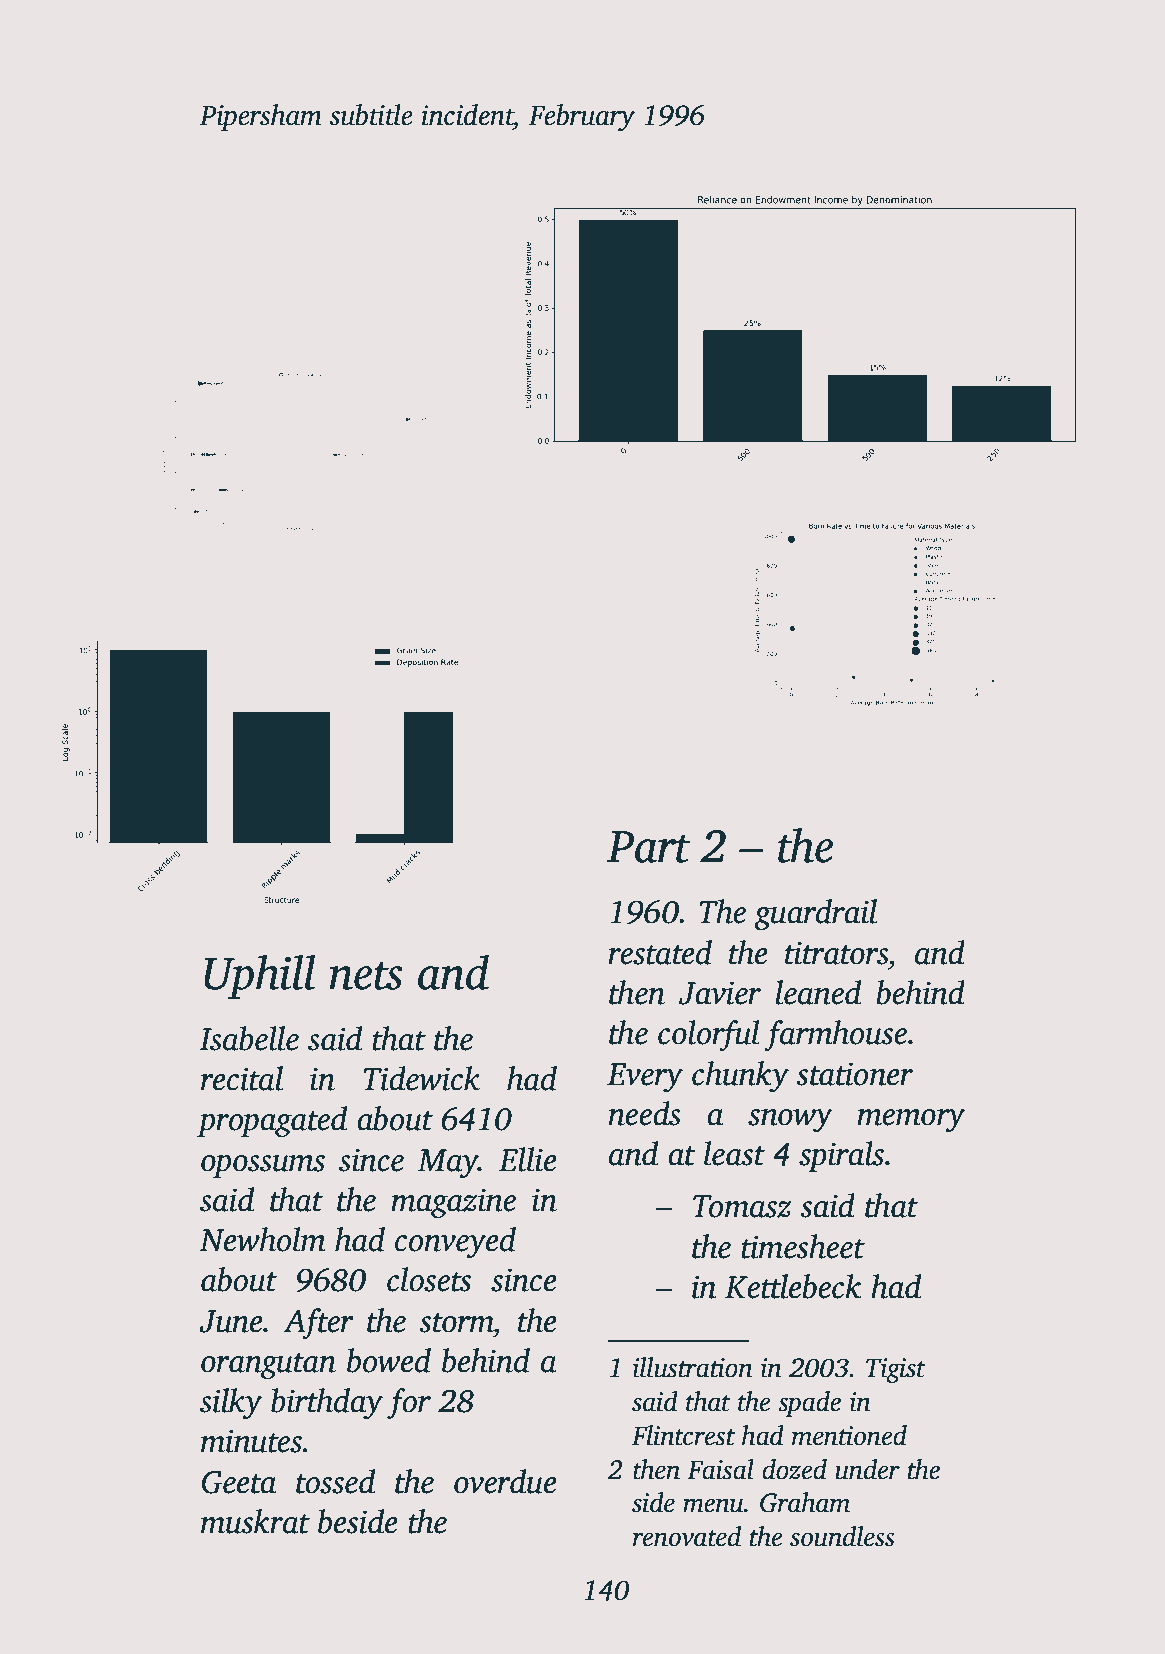 The height and width of the screenshot is (1654, 1165). What do you see at coordinates (255, 1521) in the screenshot?
I see `muskrat` at bounding box center [255, 1521].
